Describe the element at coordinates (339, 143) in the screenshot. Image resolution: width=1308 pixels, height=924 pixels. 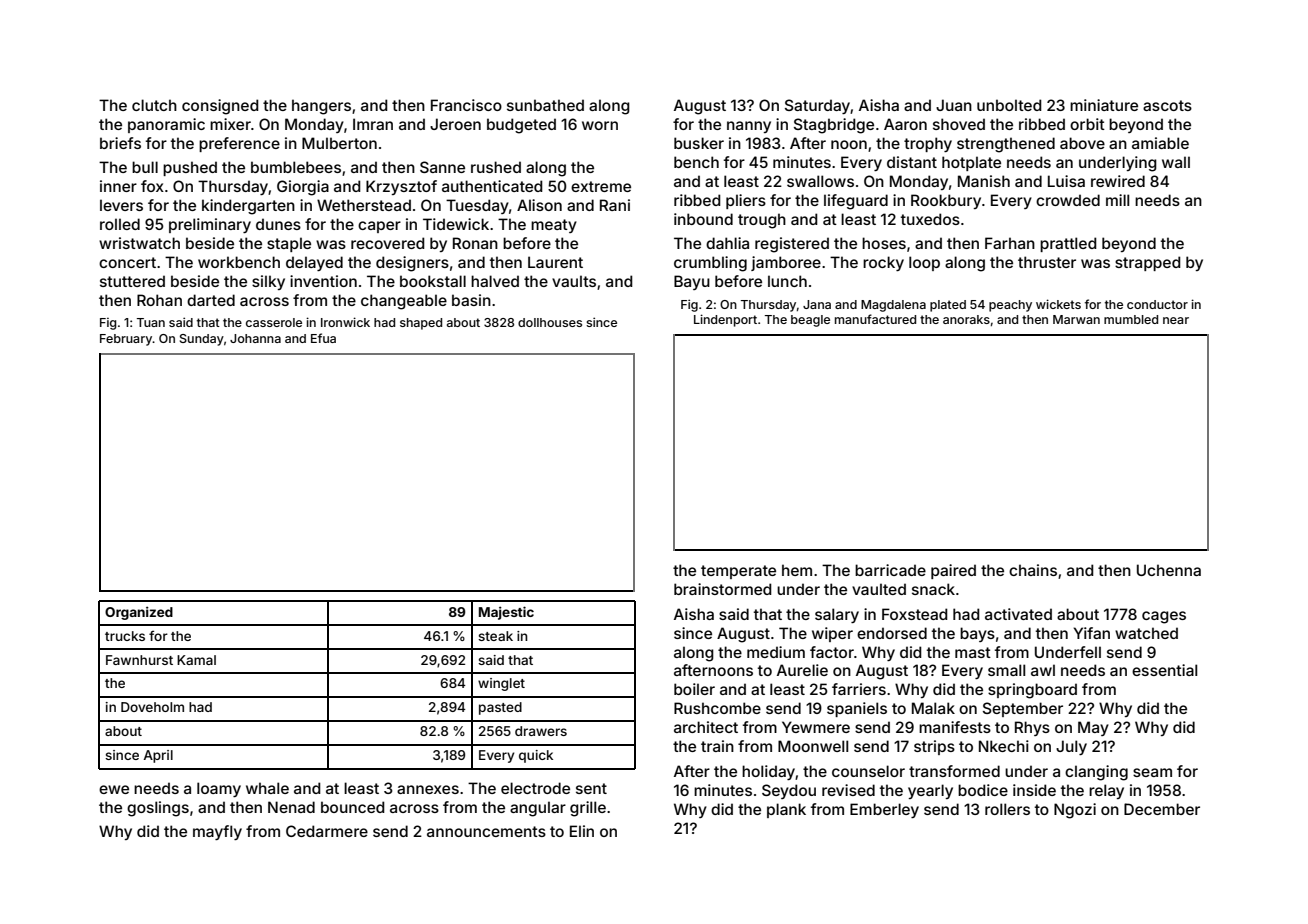
I see `Mulberton` at that location.
